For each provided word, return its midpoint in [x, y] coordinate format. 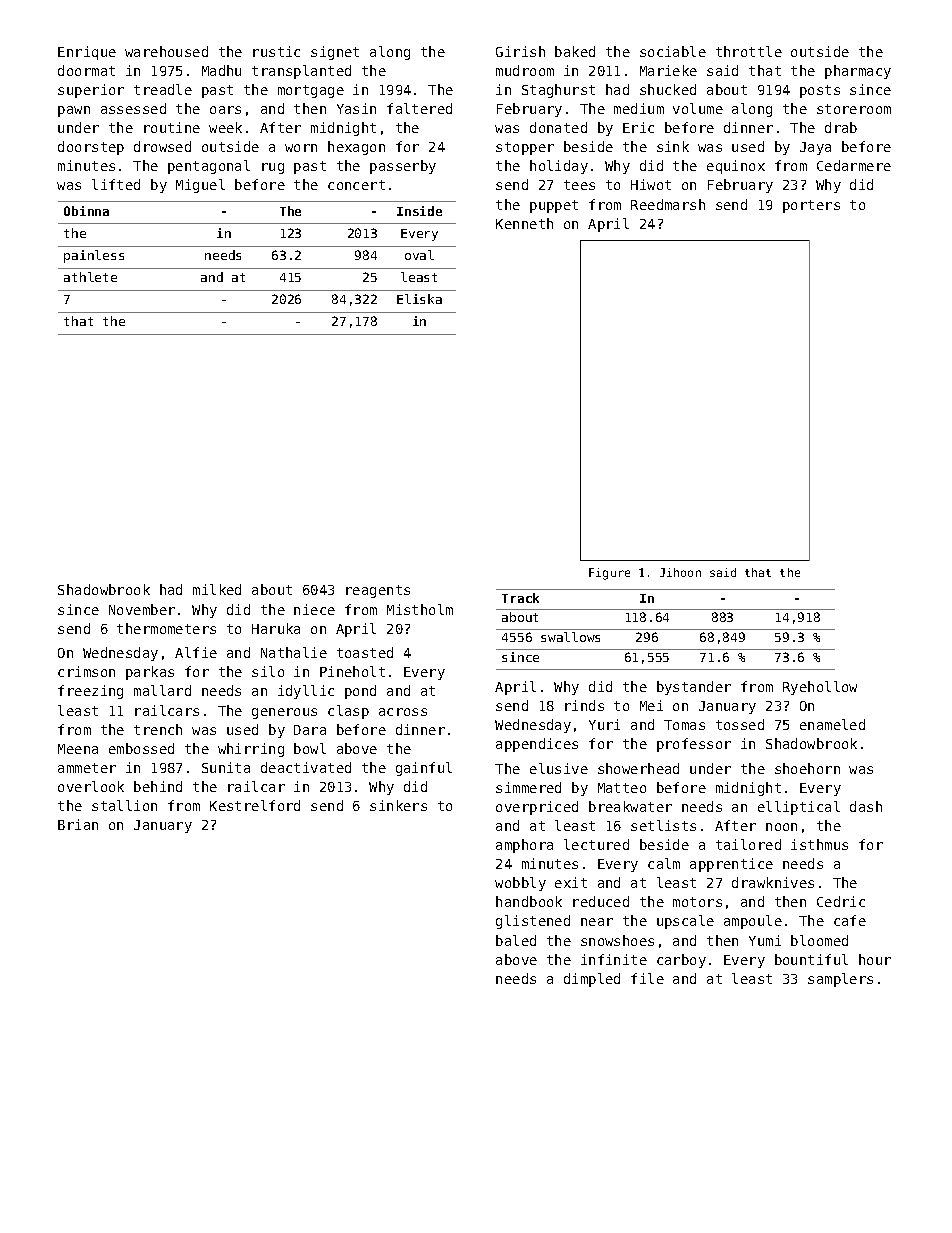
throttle [749, 51]
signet [335, 53]
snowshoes [617, 940]
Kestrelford [255, 805]
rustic [276, 51]
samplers [840, 980]
